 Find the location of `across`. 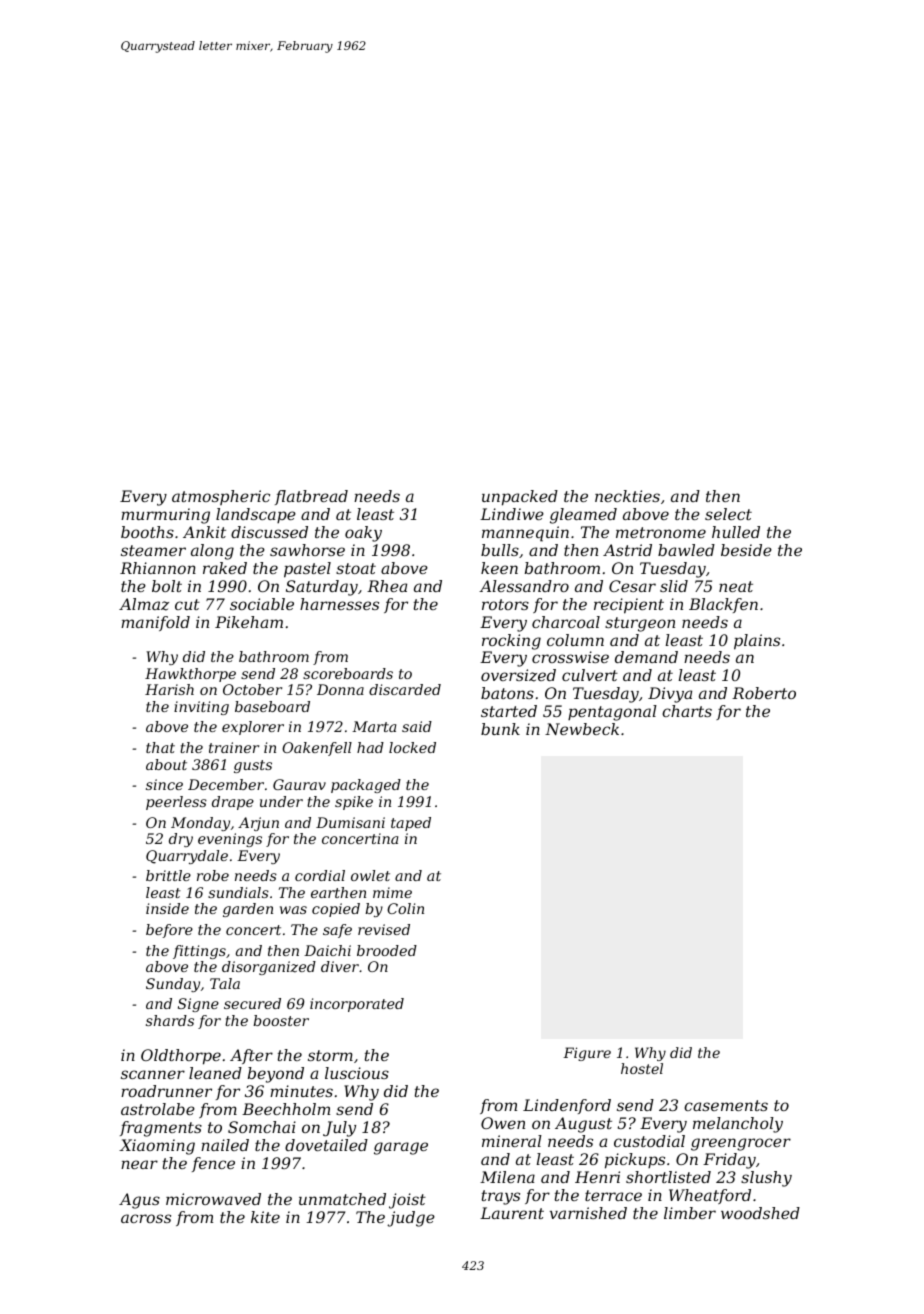

across is located at coordinates (146, 1218).
